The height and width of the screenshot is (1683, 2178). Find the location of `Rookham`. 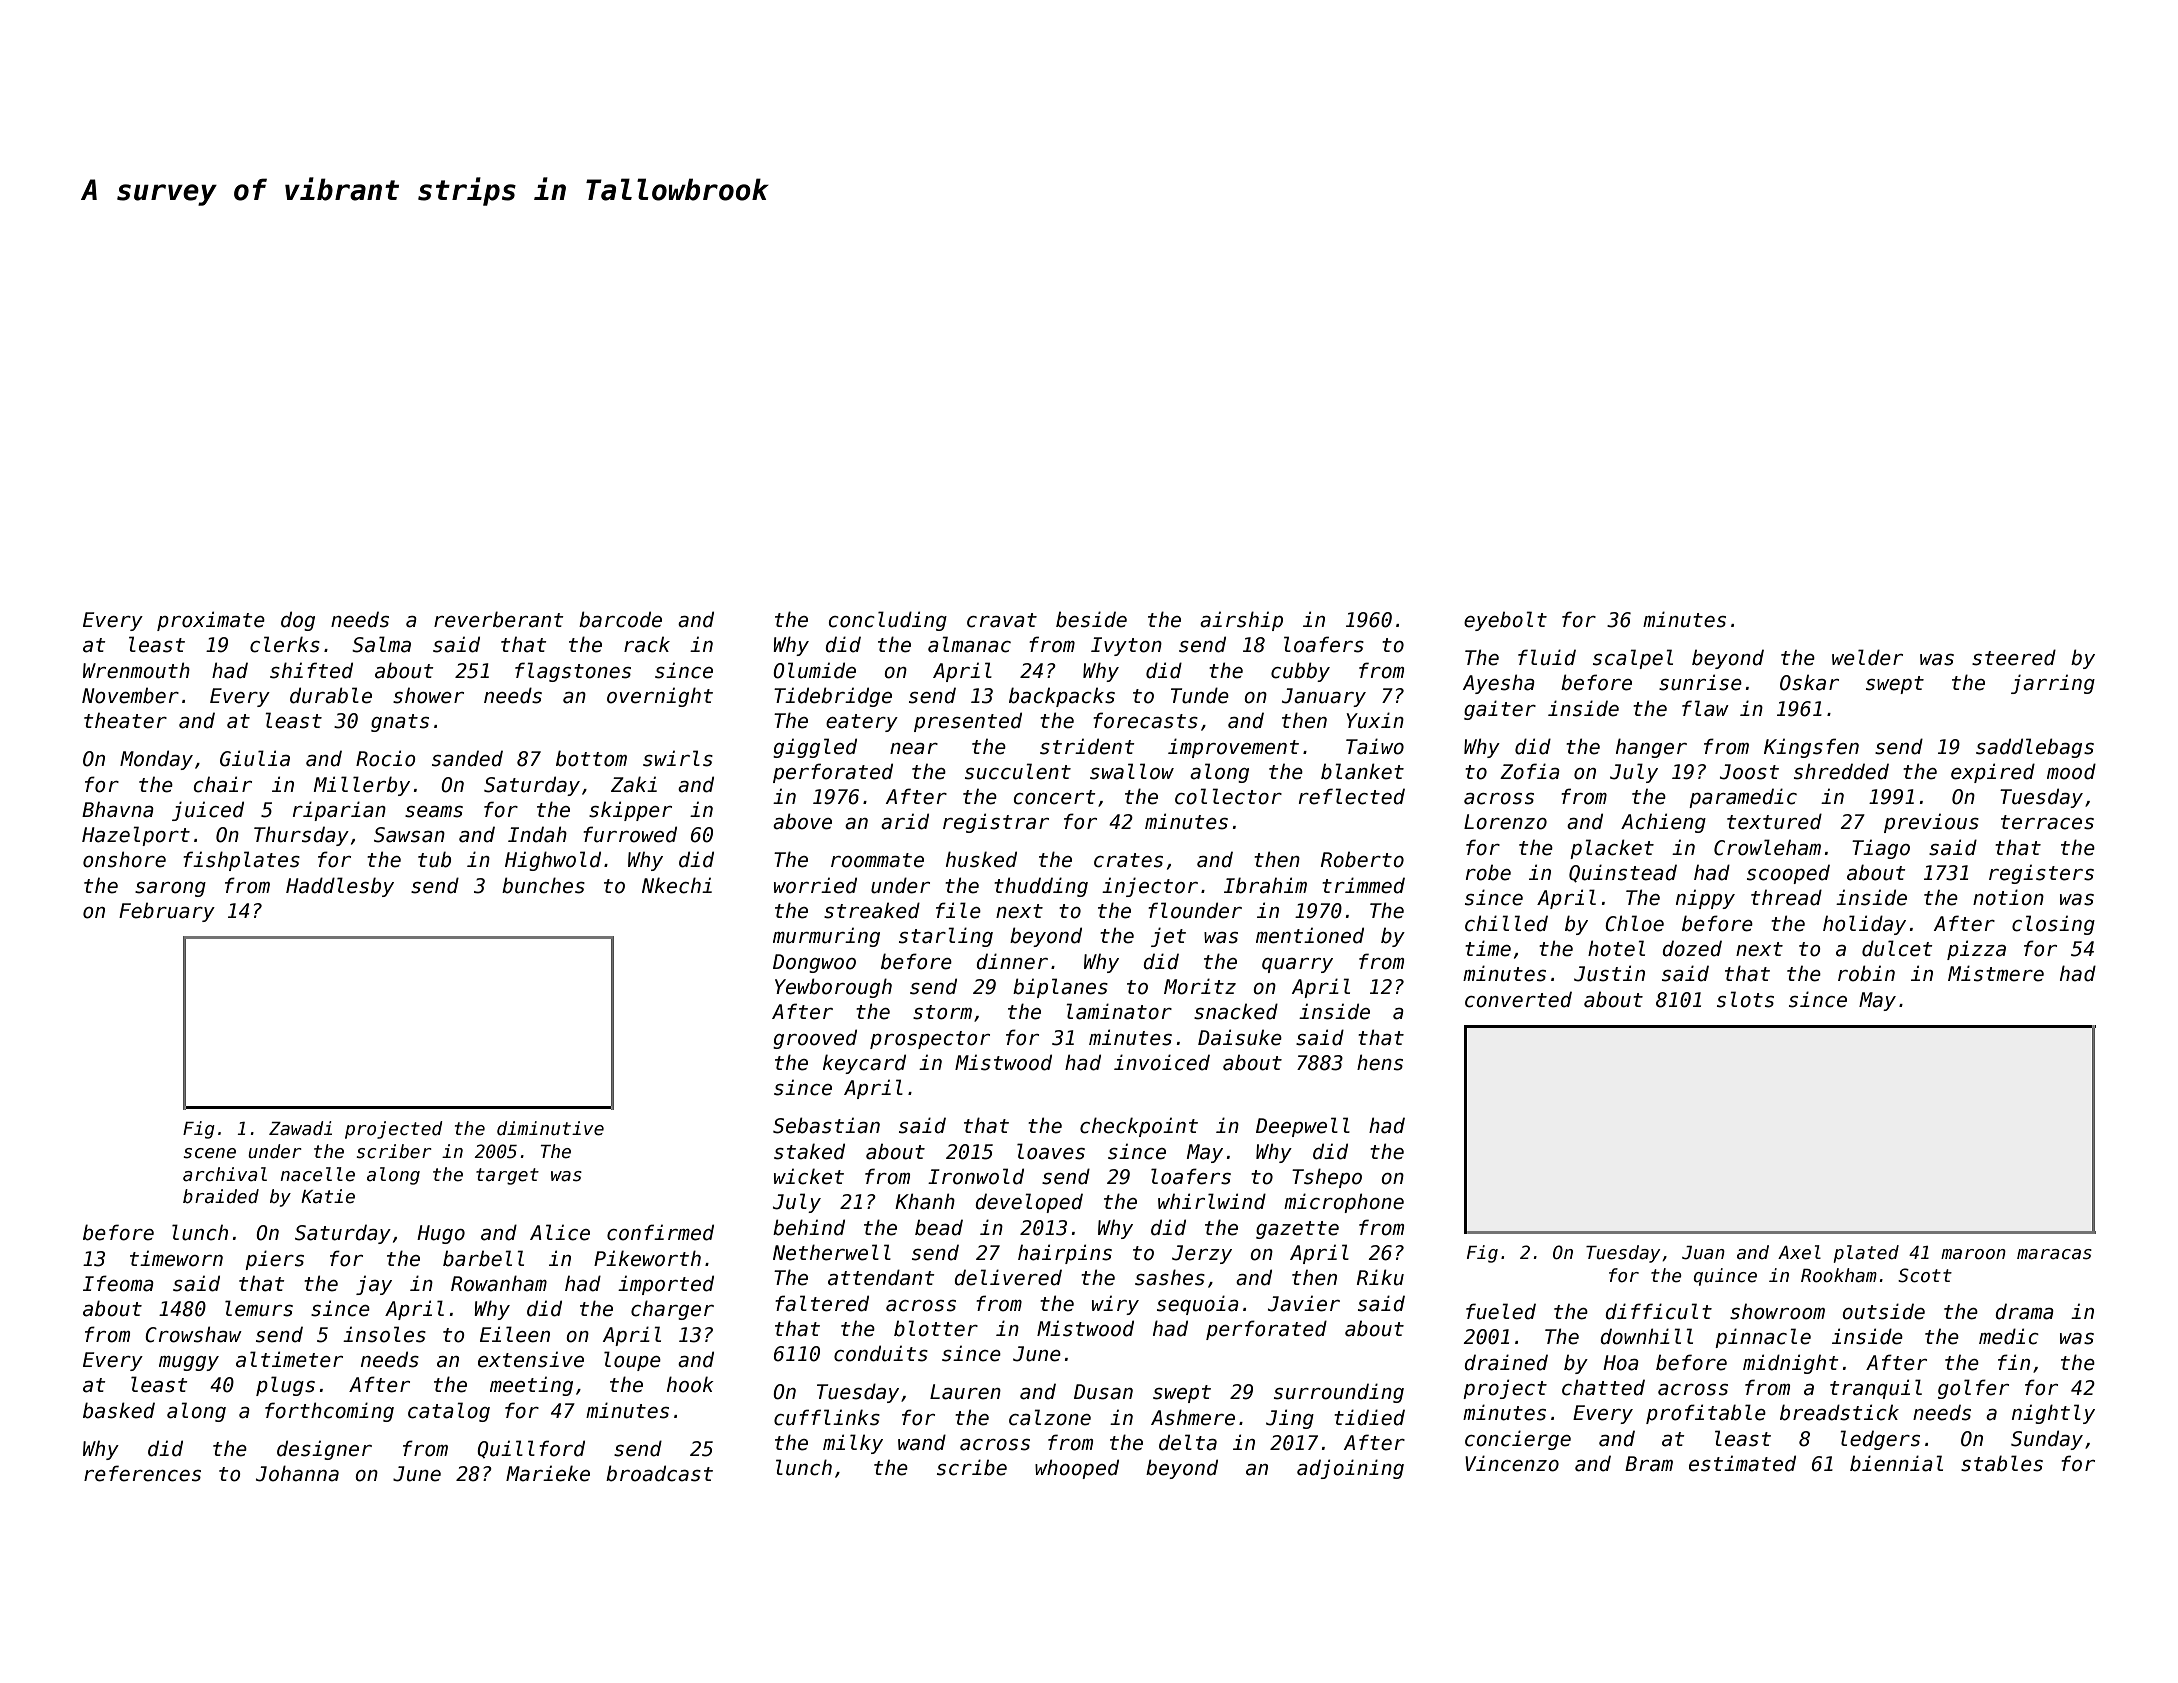

Rookham is located at coordinates (1839, 1275).
